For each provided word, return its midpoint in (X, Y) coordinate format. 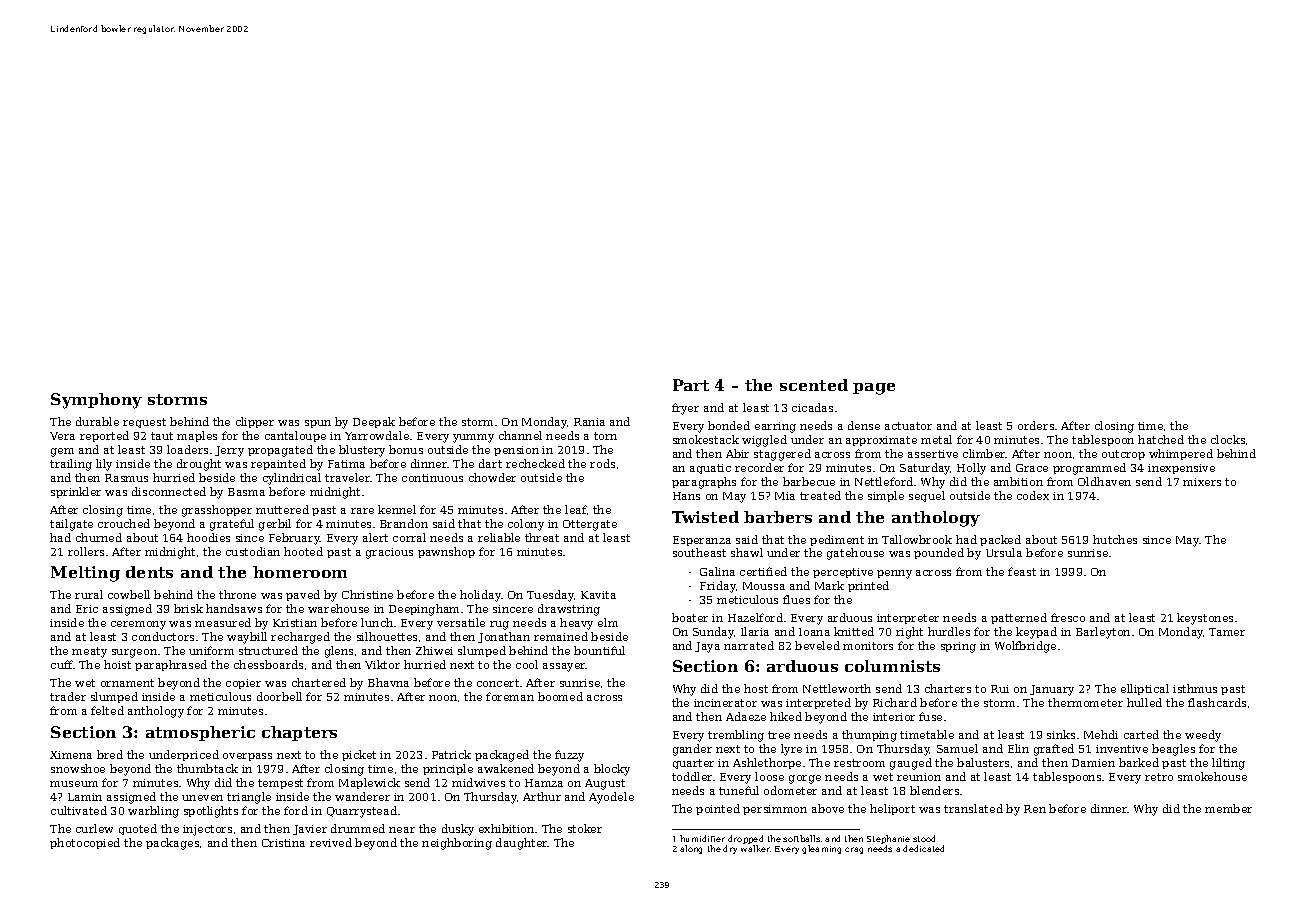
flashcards (1217, 702)
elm (608, 622)
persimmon (775, 810)
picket (359, 755)
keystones (1205, 619)
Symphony (96, 401)
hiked (786, 716)
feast (1022, 571)
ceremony (138, 625)
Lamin (85, 797)
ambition (1018, 481)
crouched (124, 523)
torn (605, 436)
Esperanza (702, 541)
